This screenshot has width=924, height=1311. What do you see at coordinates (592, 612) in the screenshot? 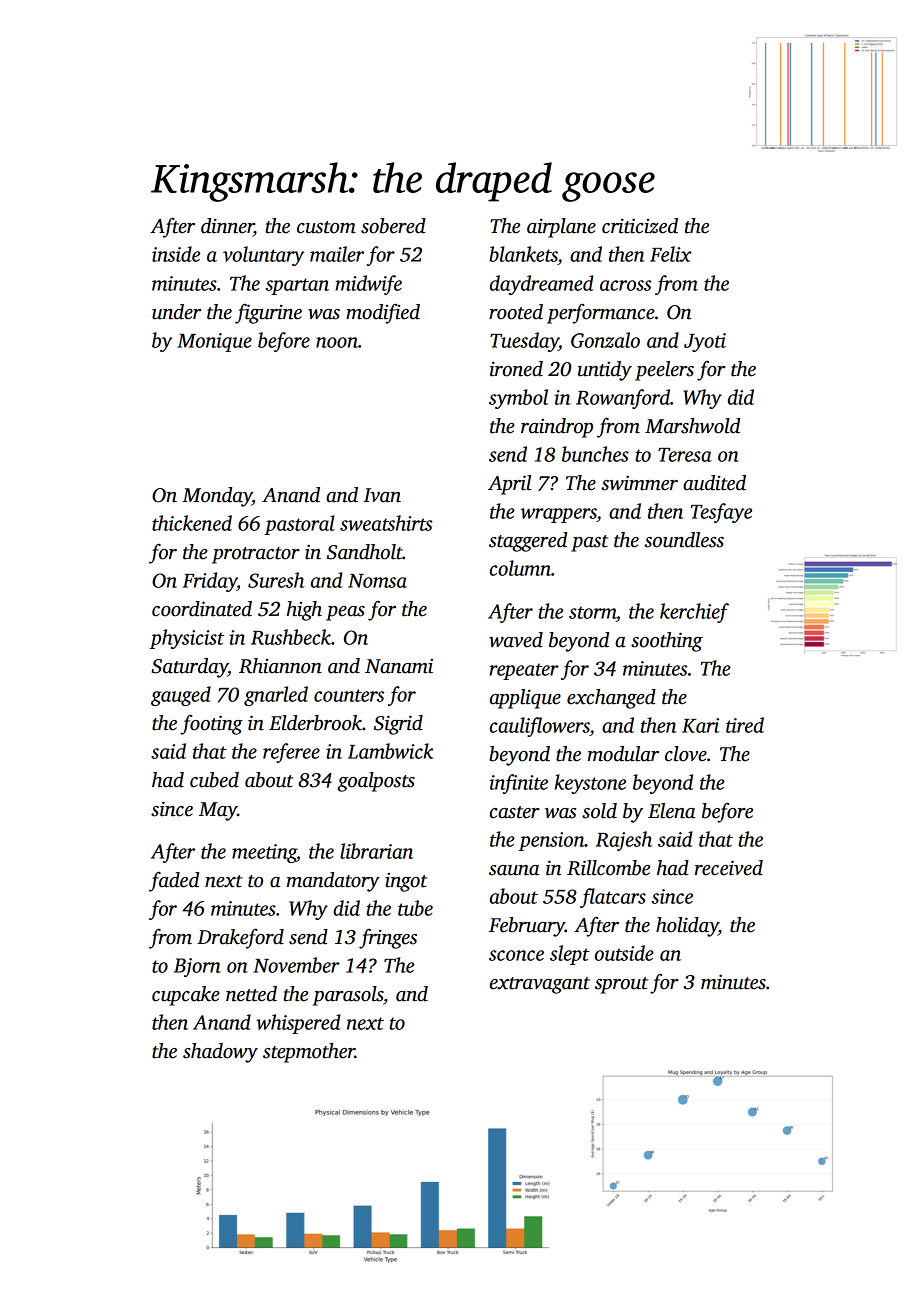
I see `storm` at bounding box center [592, 612].
